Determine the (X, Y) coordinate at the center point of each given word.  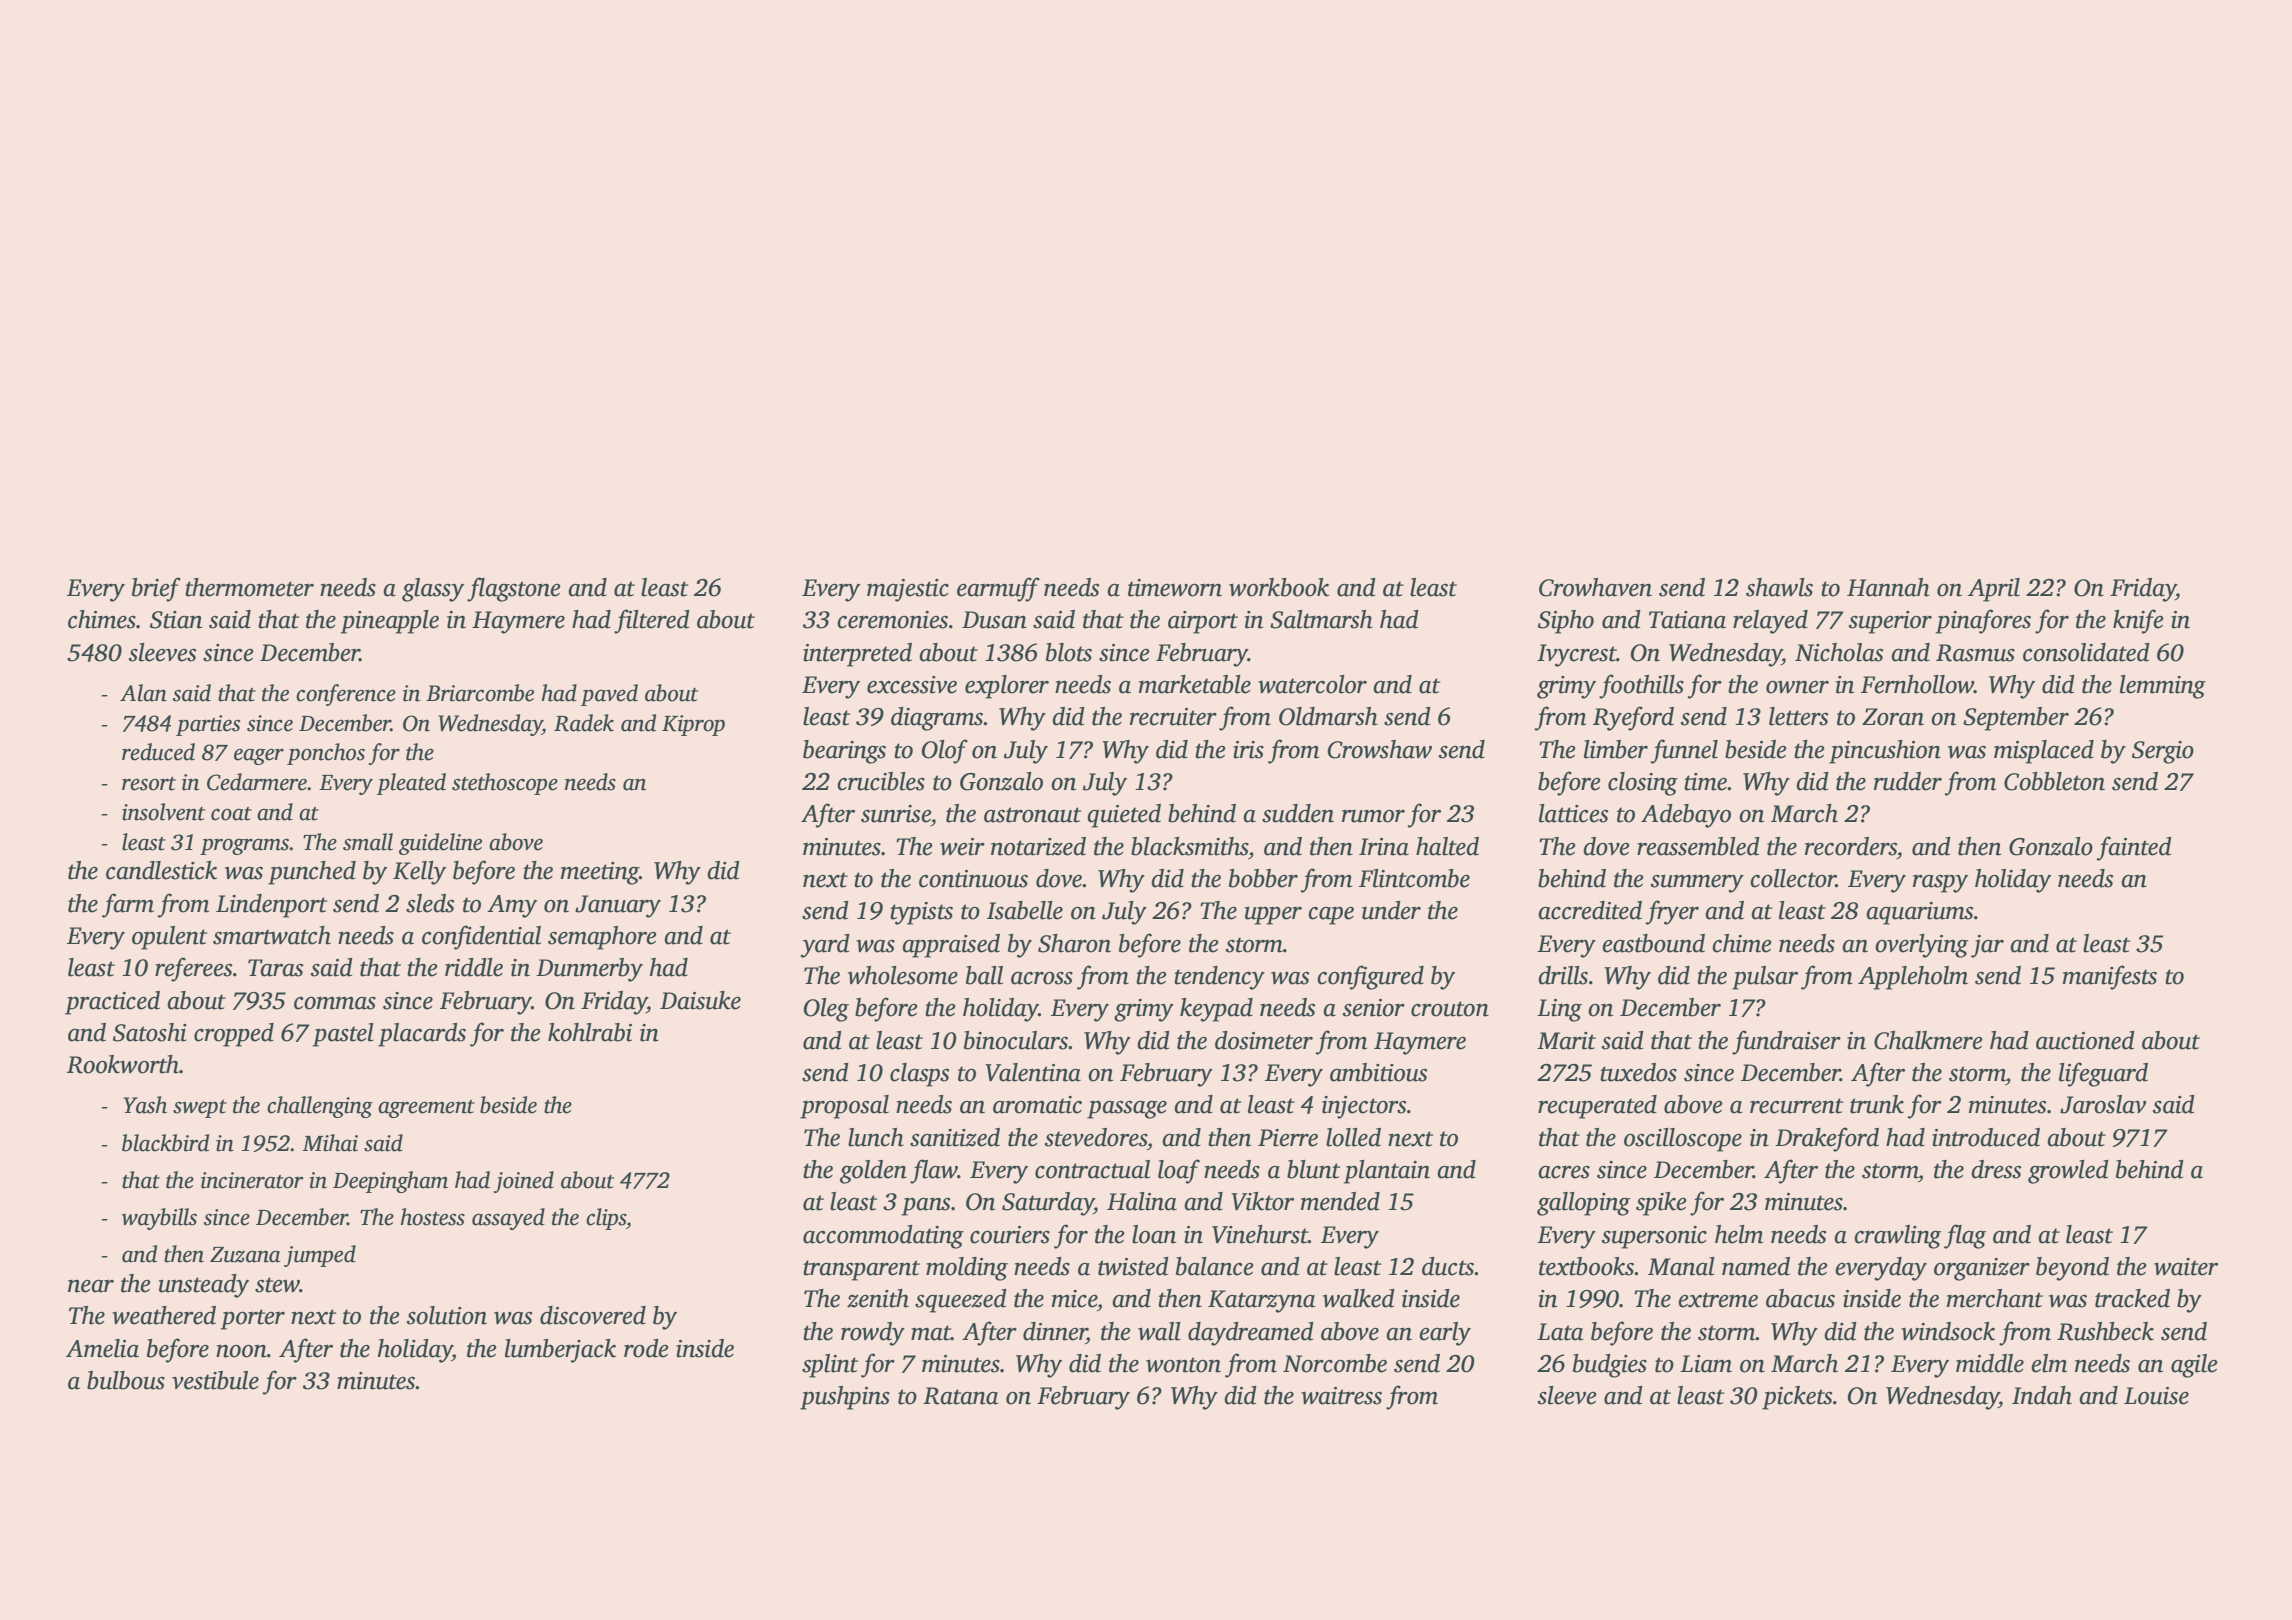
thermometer (249, 587)
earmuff (998, 589)
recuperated (1597, 1107)
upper (1273, 915)
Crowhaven (1595, 587)
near (91, 1286)
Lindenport (271, 906)
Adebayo (1686, 816)
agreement (426, 1109)
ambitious (1379, 1072)
